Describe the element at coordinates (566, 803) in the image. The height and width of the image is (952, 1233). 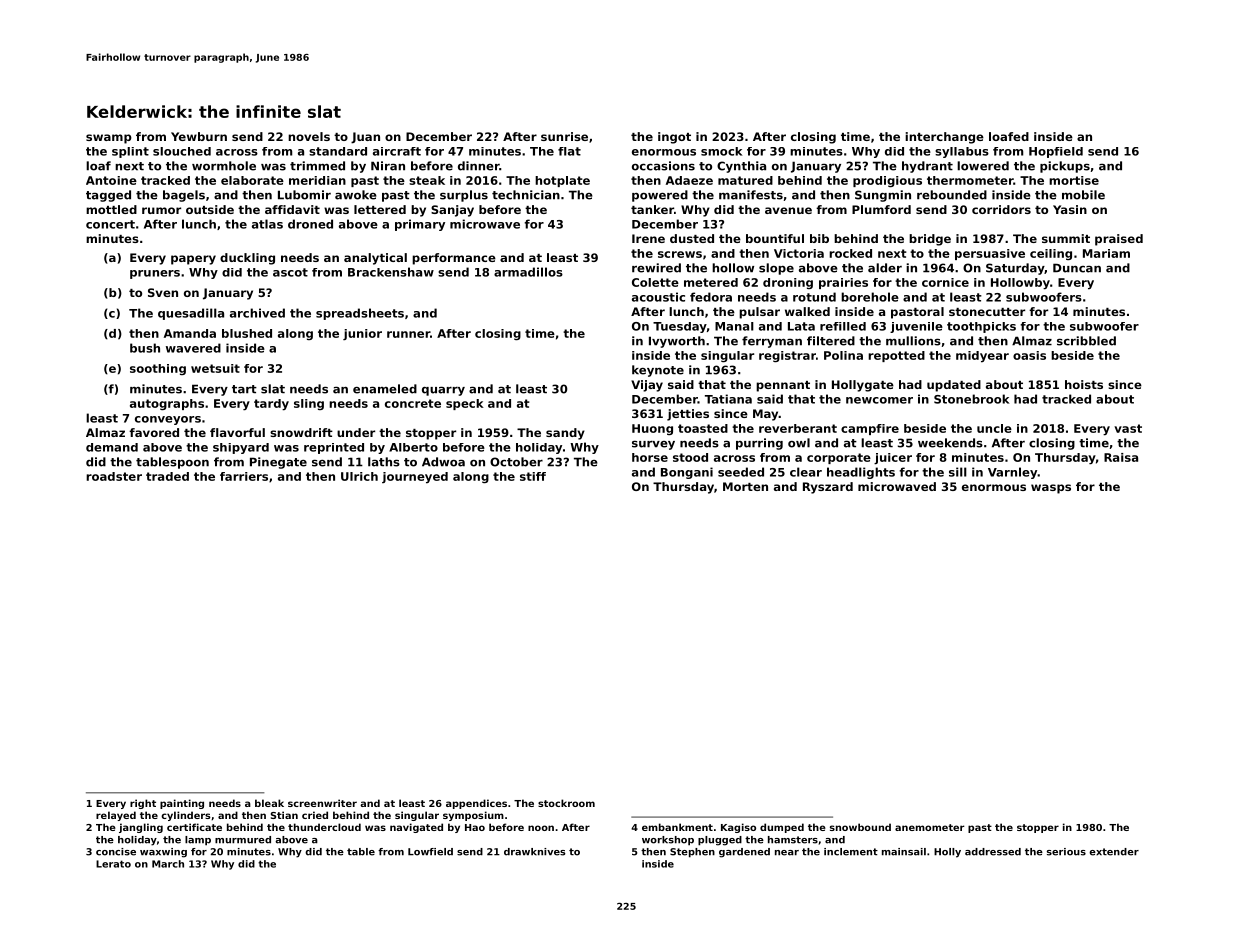
I see `stockroom` at that location.
